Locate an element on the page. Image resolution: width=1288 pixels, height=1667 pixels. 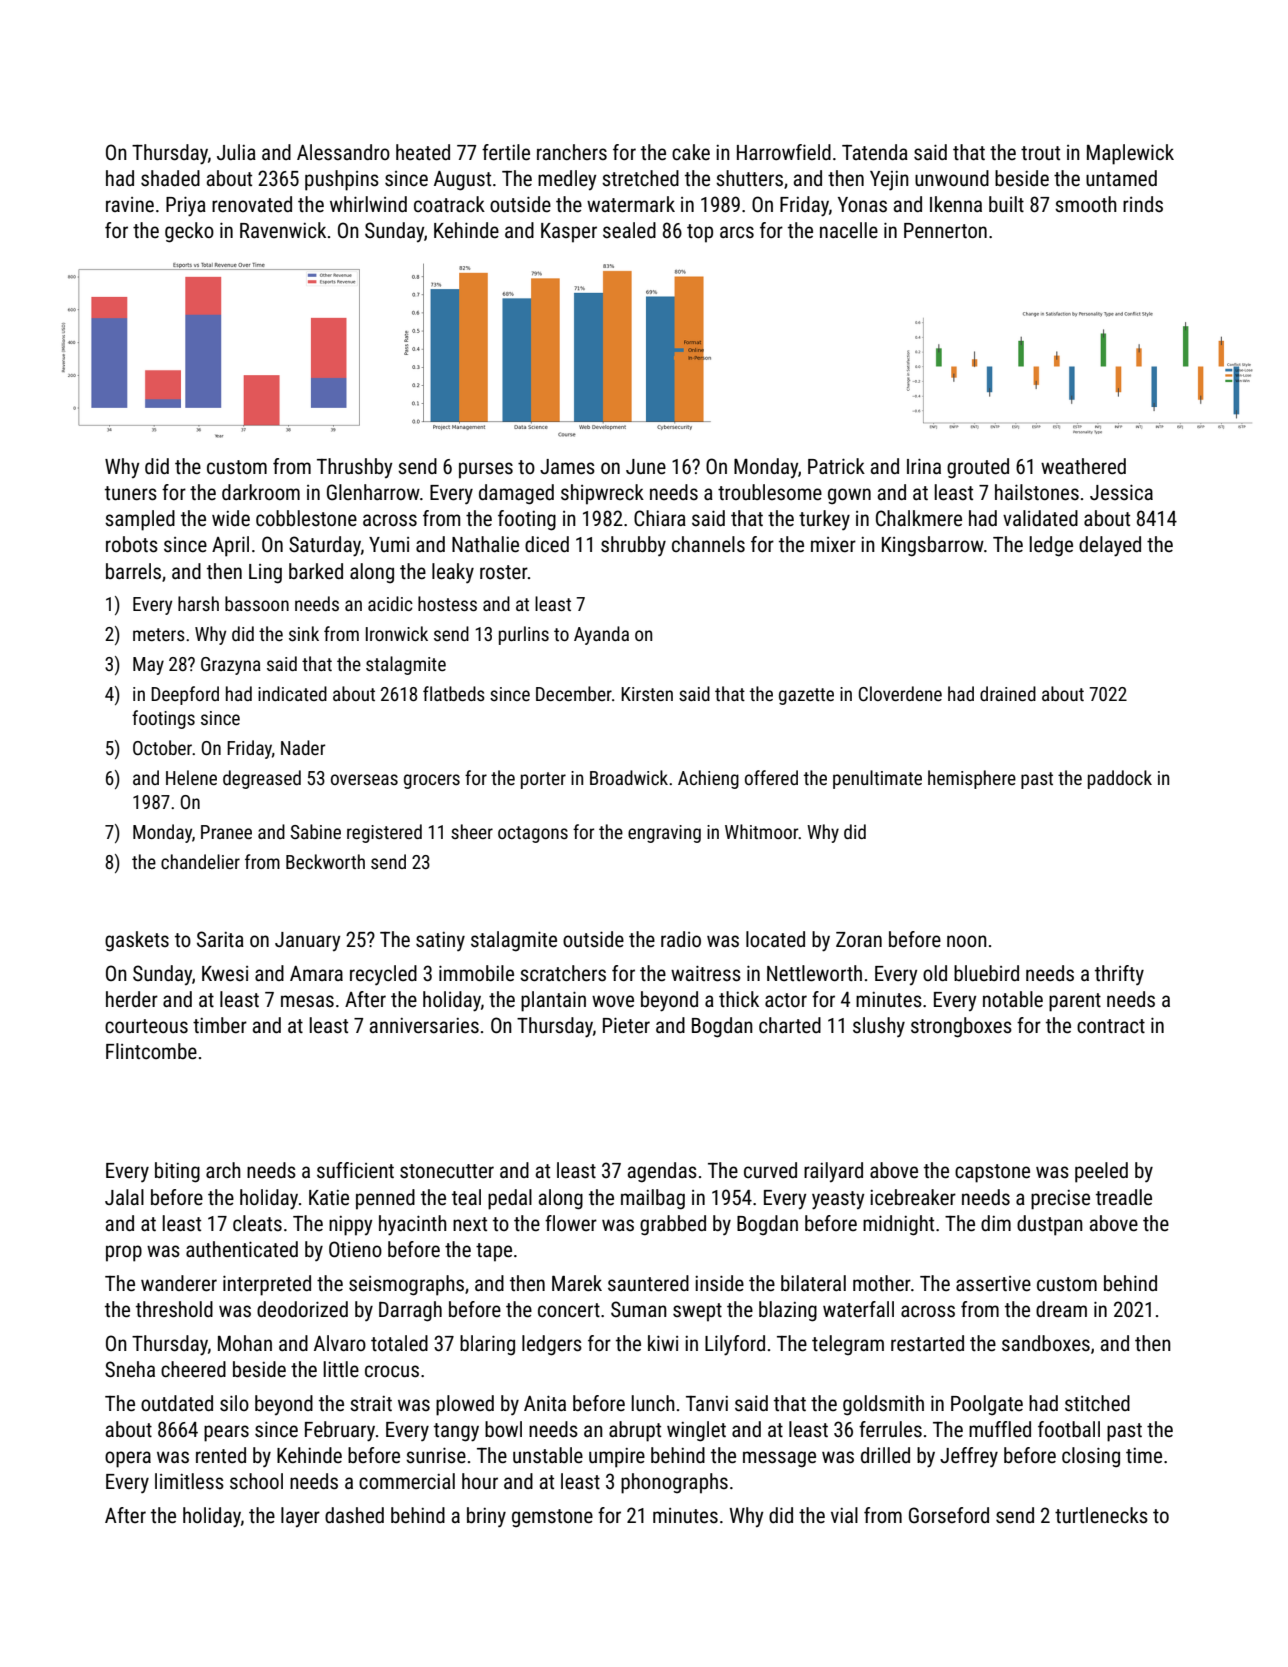
Amara is located at coordinates (316, 973).
